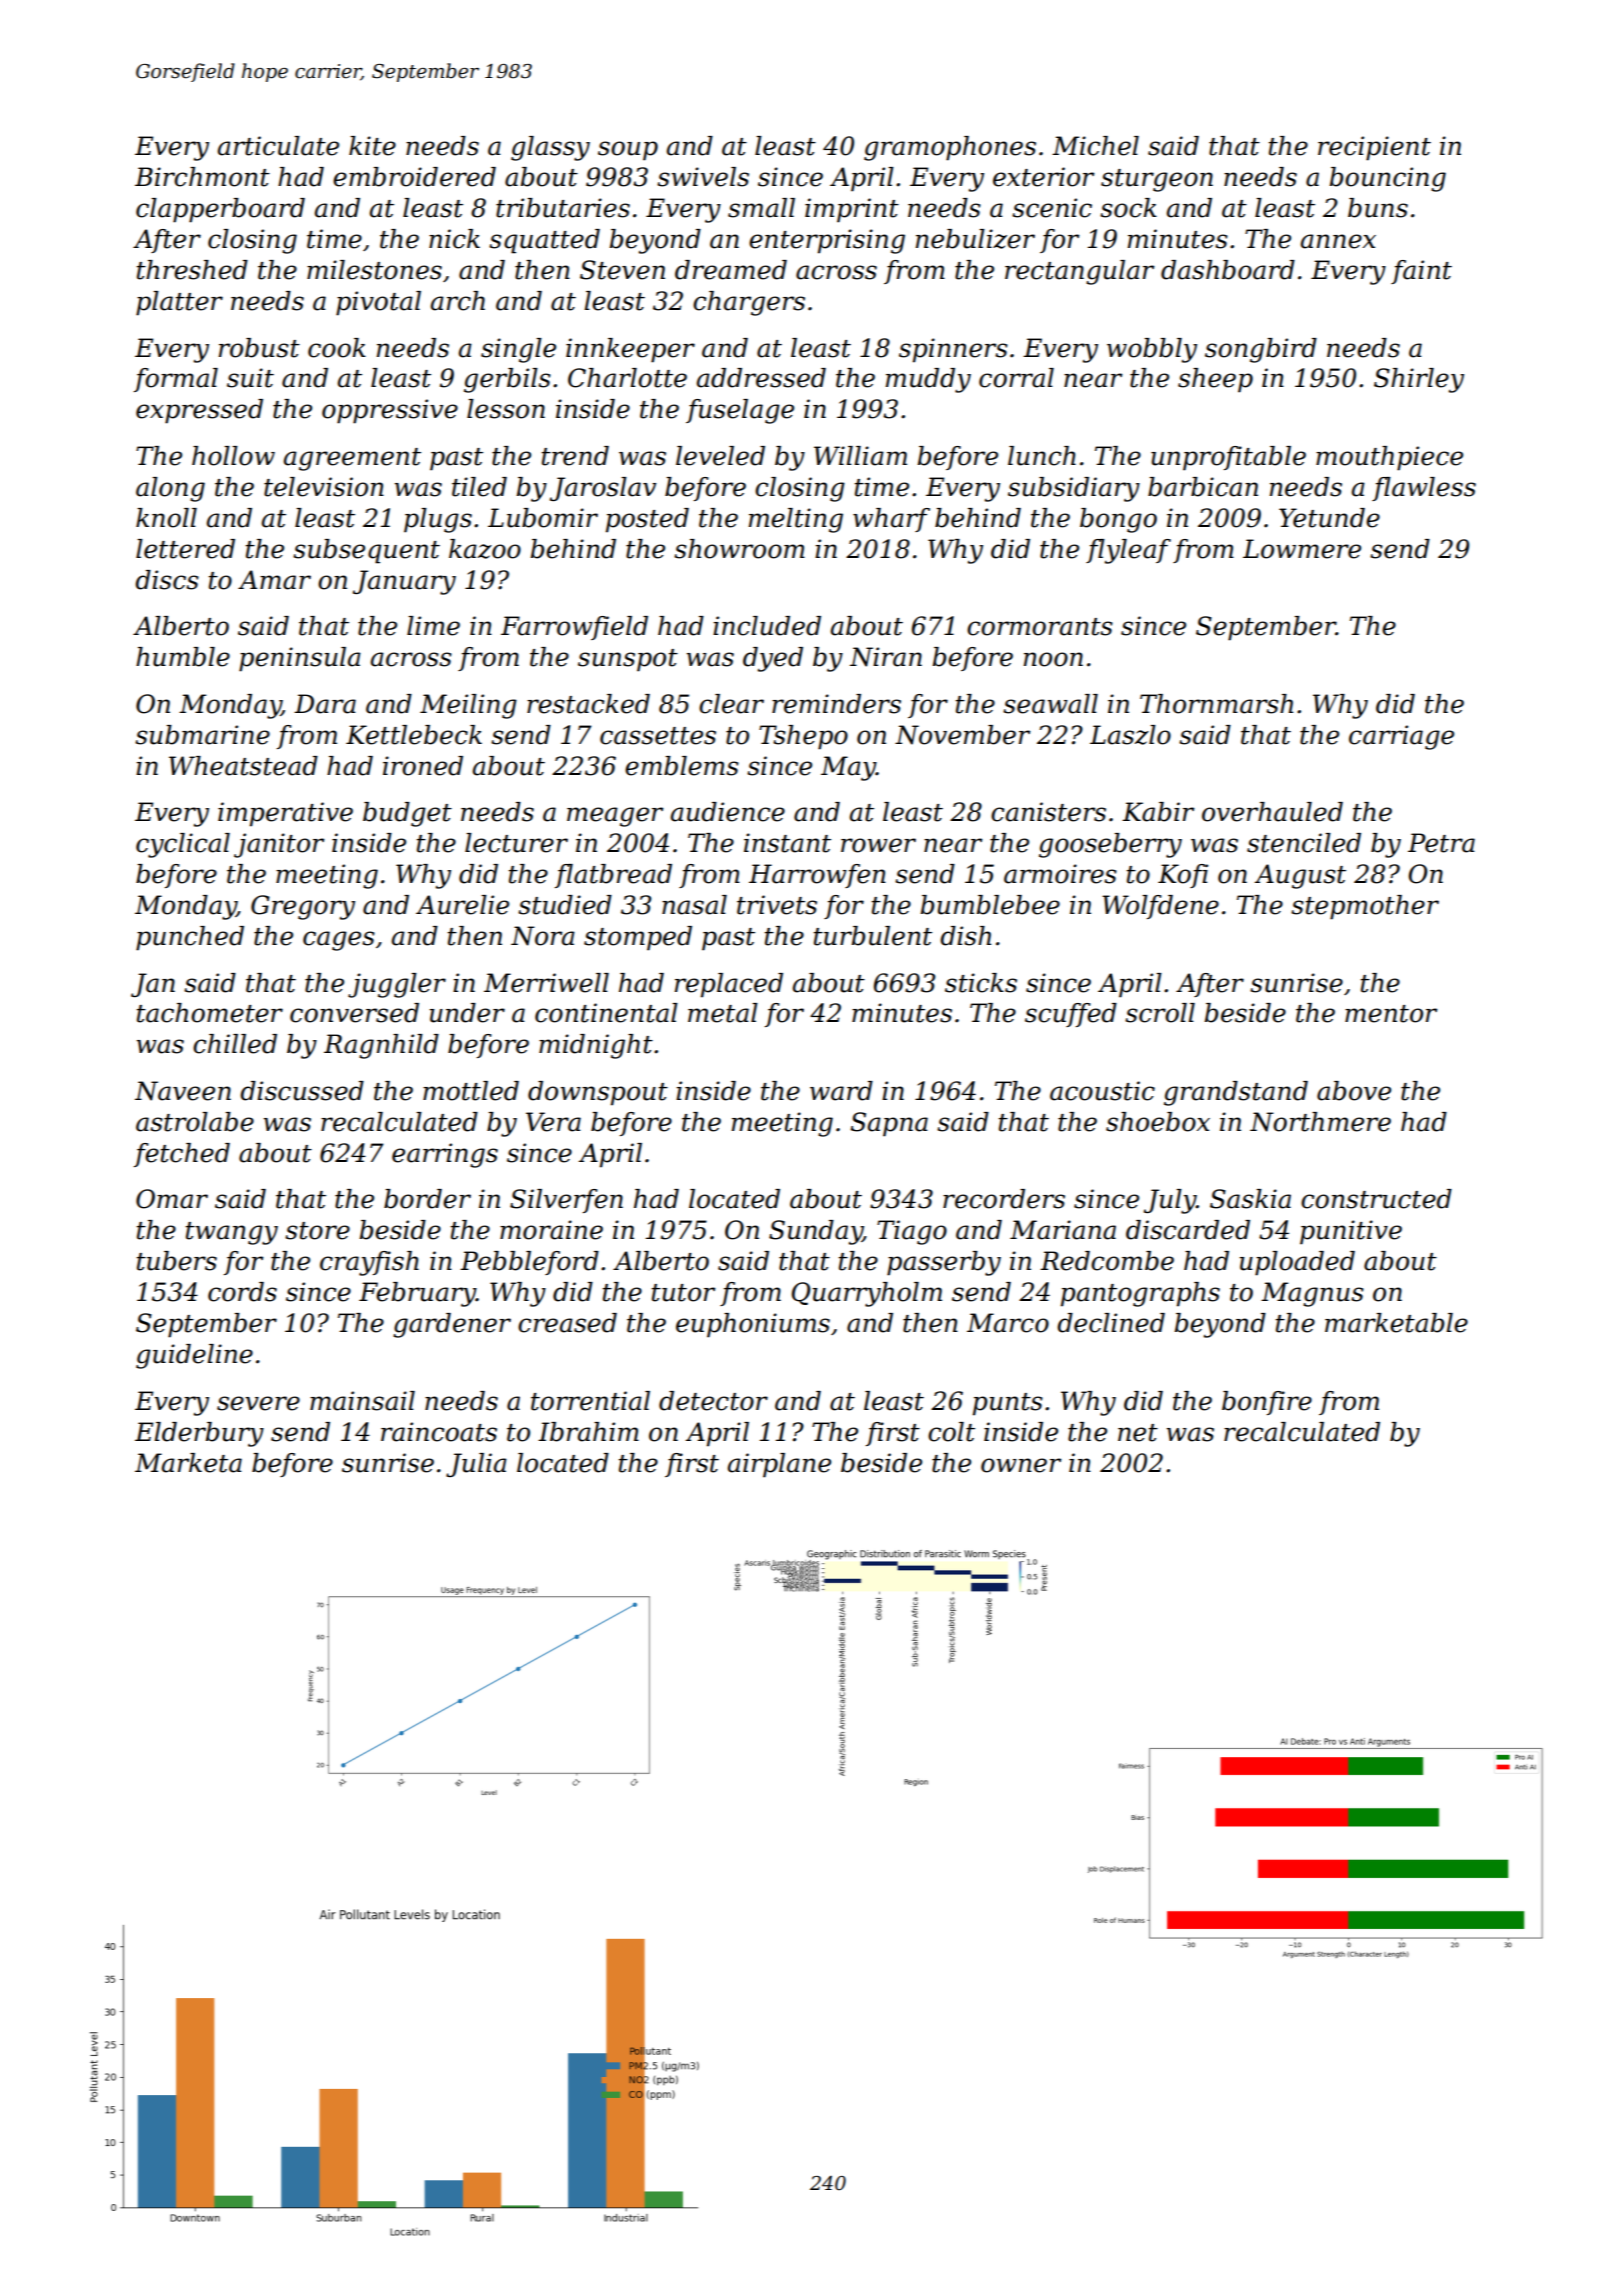  What do you see at coordinates (1374, 148) in the page?
I see `recipient` at bounding box center [1374, 148].
